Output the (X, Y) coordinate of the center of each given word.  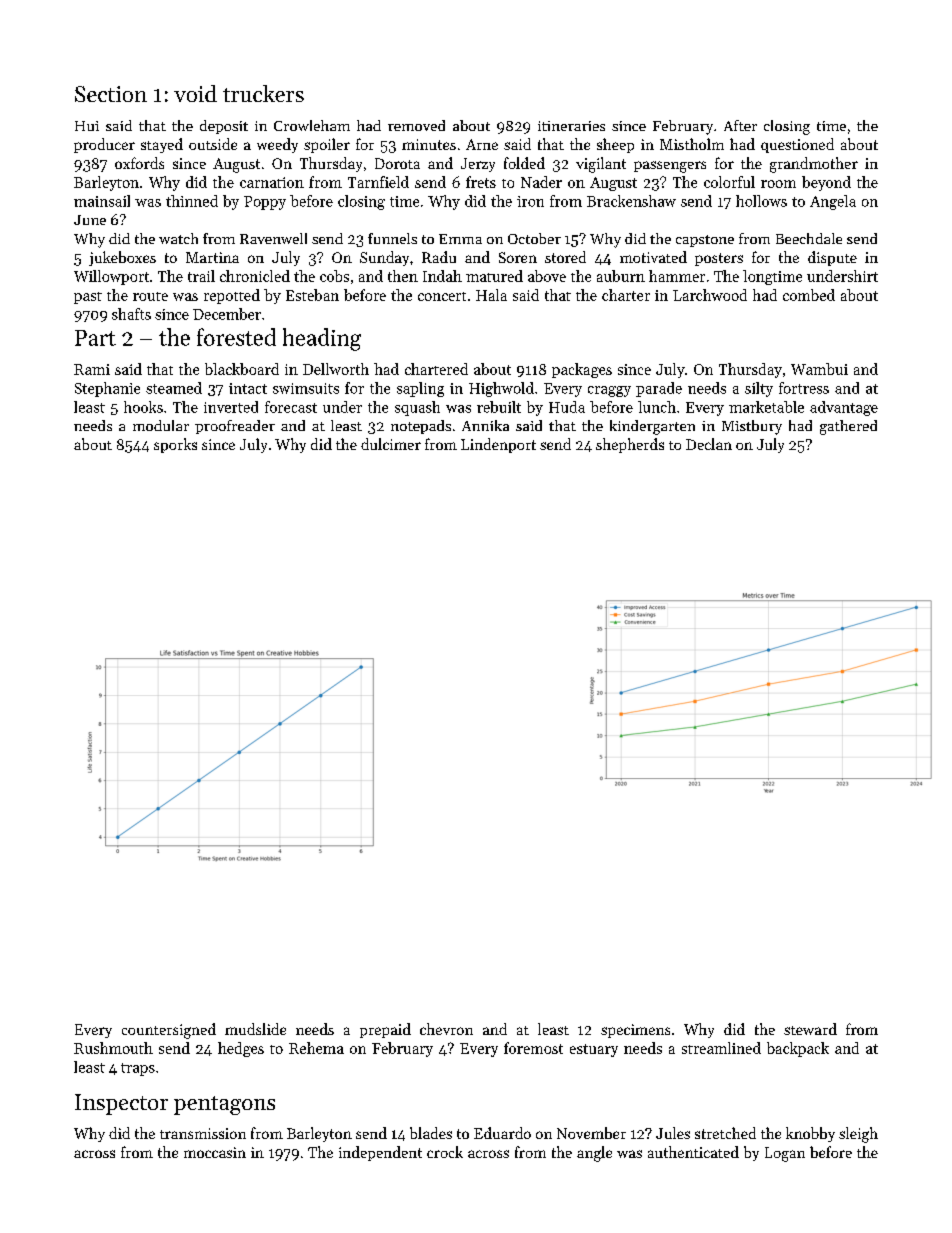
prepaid (385, 1030)
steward (810, 1029)
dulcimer (391, 444)
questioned (797, 145)
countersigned (169, 1031)
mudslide (255, 1029)
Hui (87, 126)
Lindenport (498, 445)
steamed (174, 388)
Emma (460, 239)
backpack (798, 1049)
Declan (709, 444)
